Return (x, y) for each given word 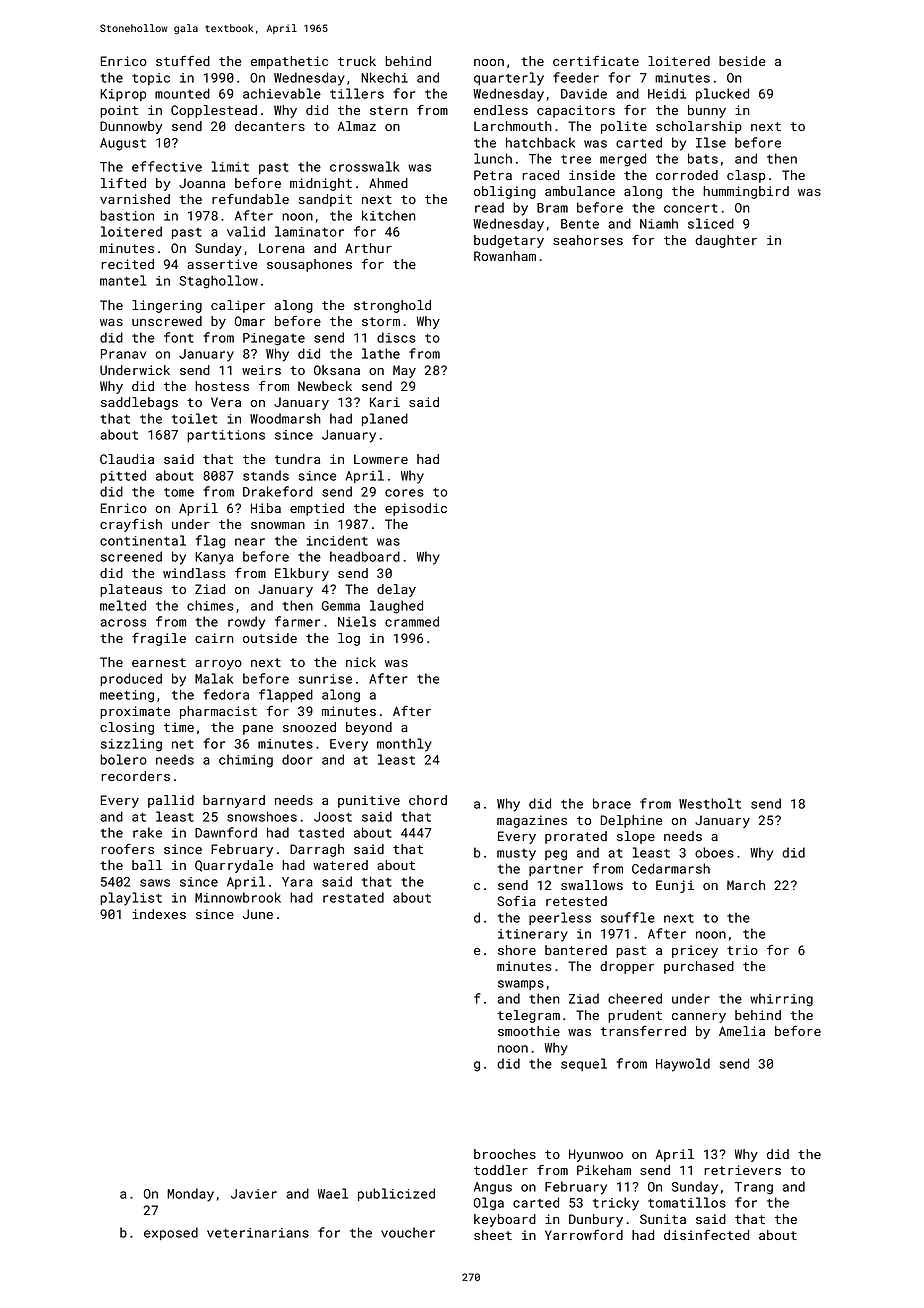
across (123, 623)
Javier (254, 1194)
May (404, 371)
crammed (412, 621)
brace (612, 803)
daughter (726, 241)
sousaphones (309, 265)
